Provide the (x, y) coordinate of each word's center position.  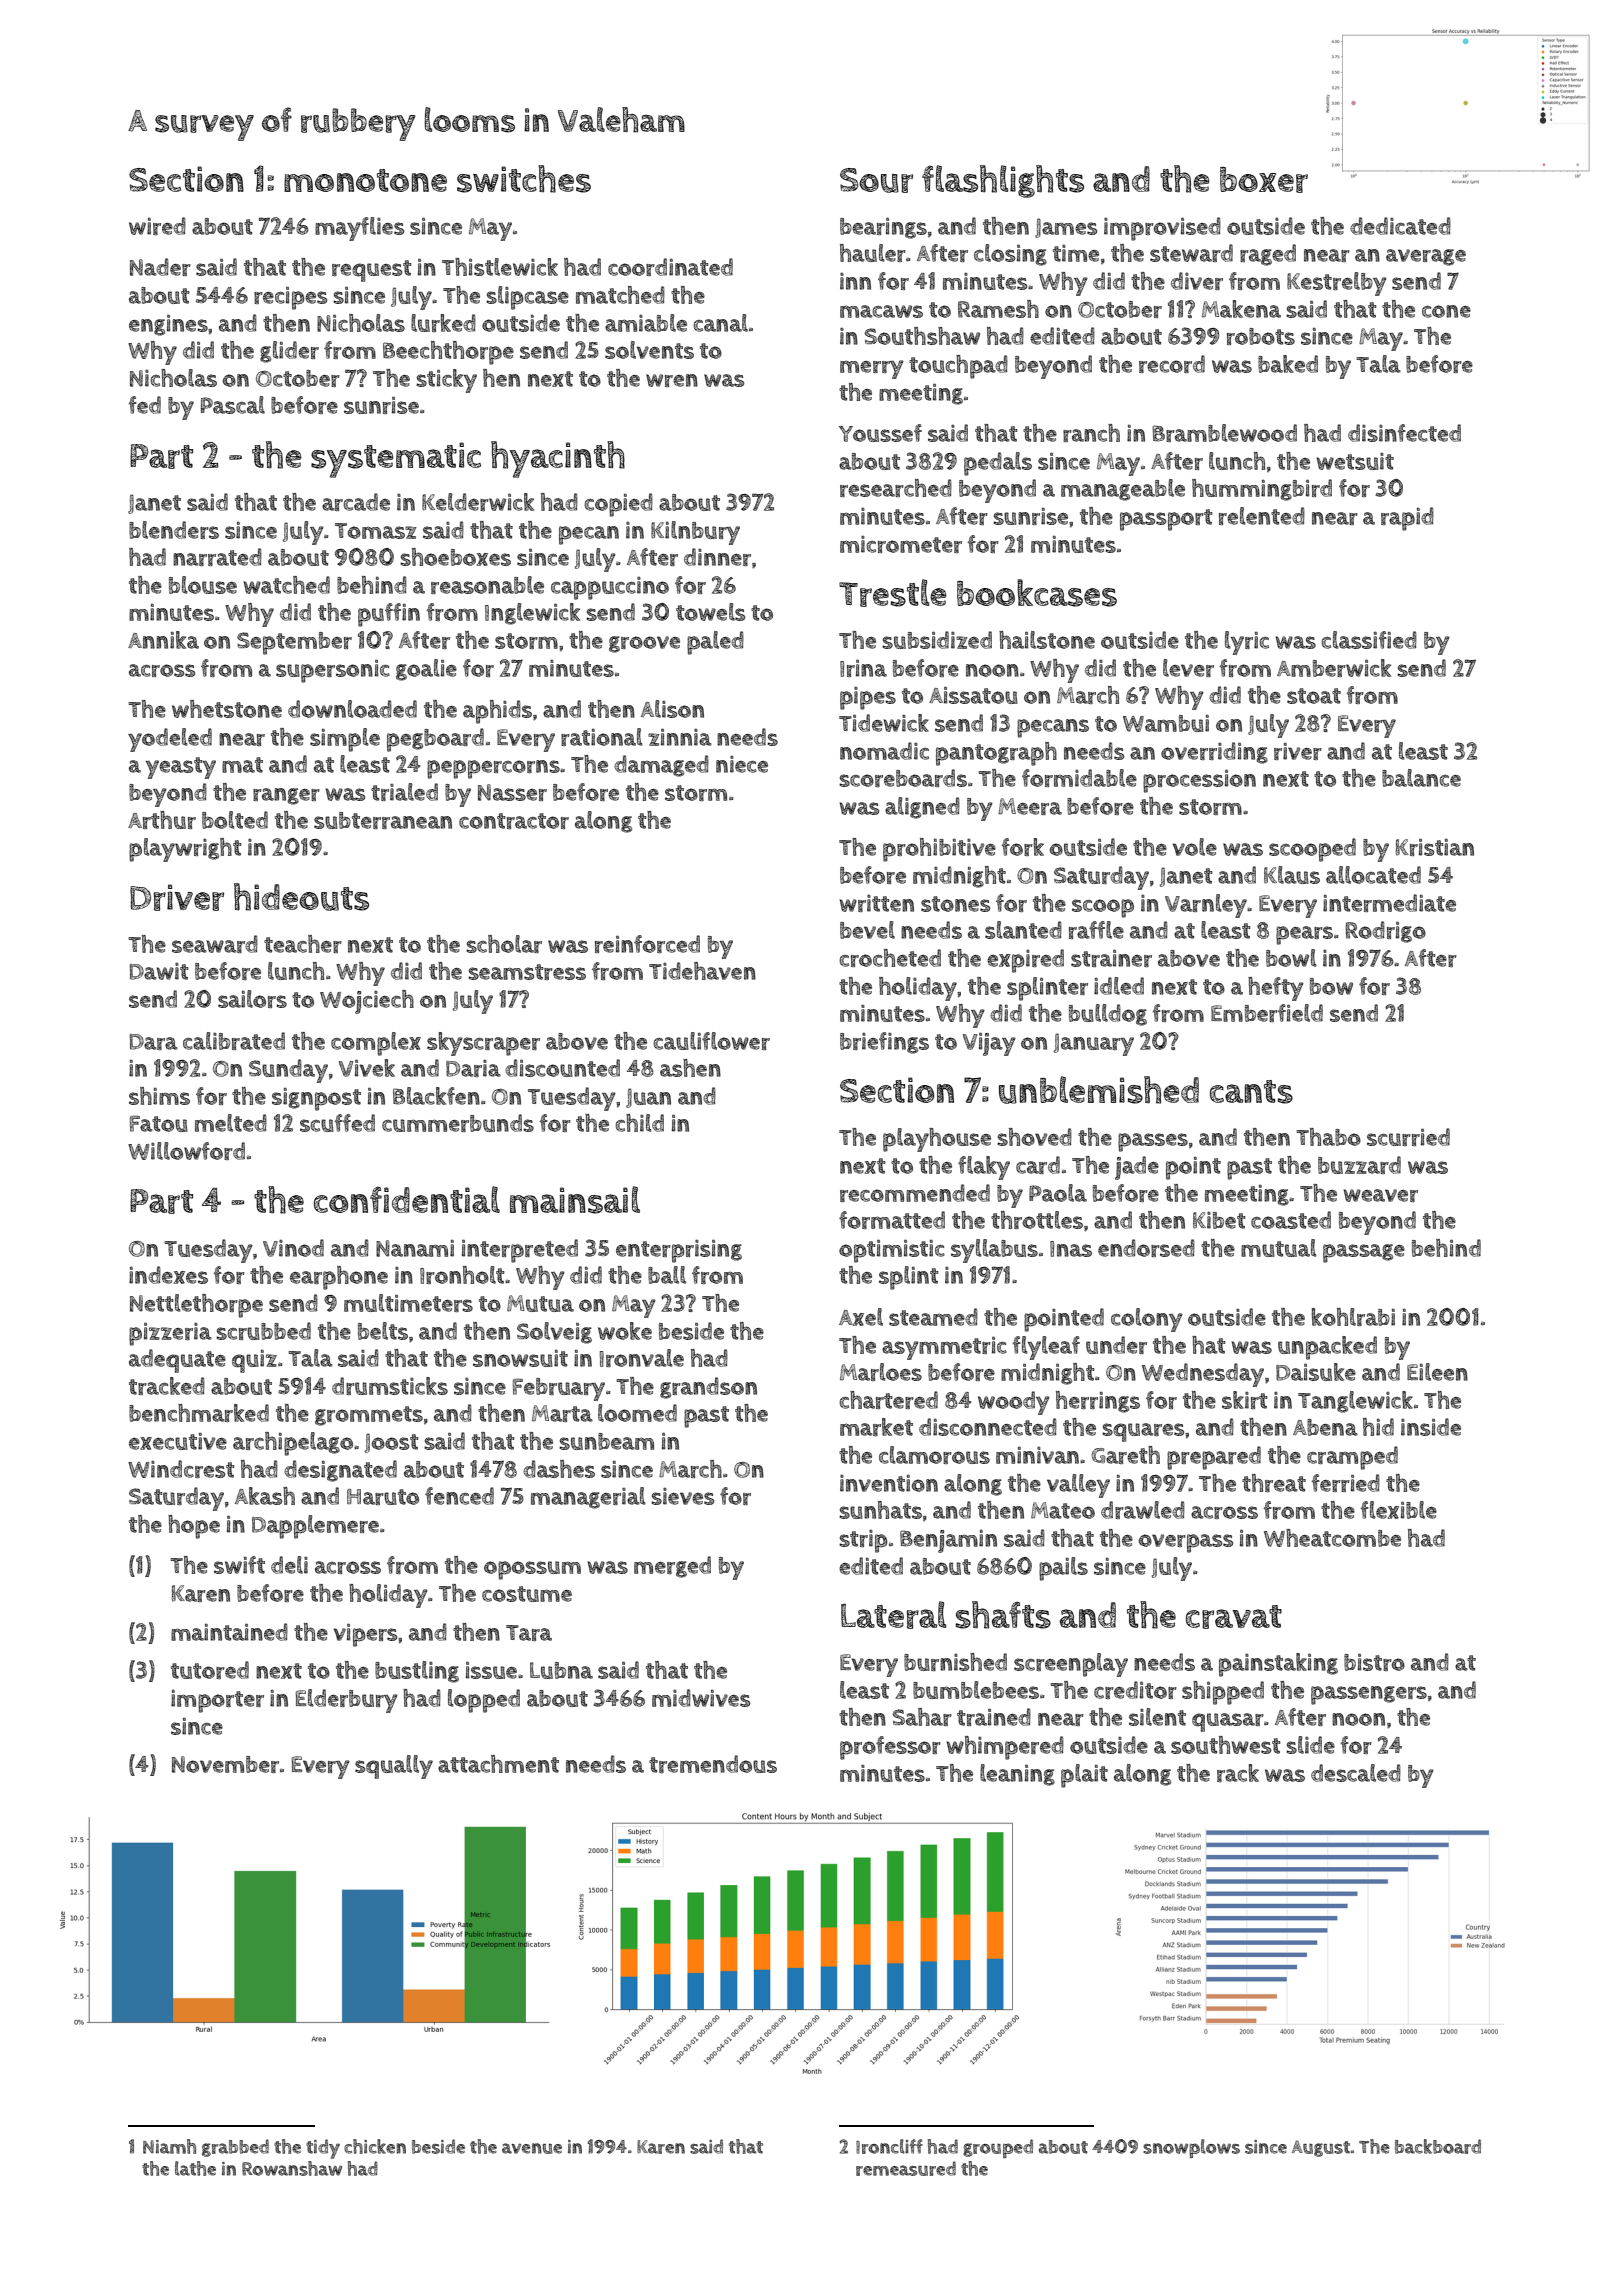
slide (1310, 1745)
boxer (1264, 180)
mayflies (359, 229)
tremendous (713, 1764)
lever (1188, 668)
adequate (177, 1361)
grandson (708, 1388)
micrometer (901, 544)
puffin (389, 615)
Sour (876, 180)
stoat (1314, 696)
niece (742, 764)
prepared (1214, 1458)
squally (394, 1767)
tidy (323, 2149)
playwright (185, 850)
